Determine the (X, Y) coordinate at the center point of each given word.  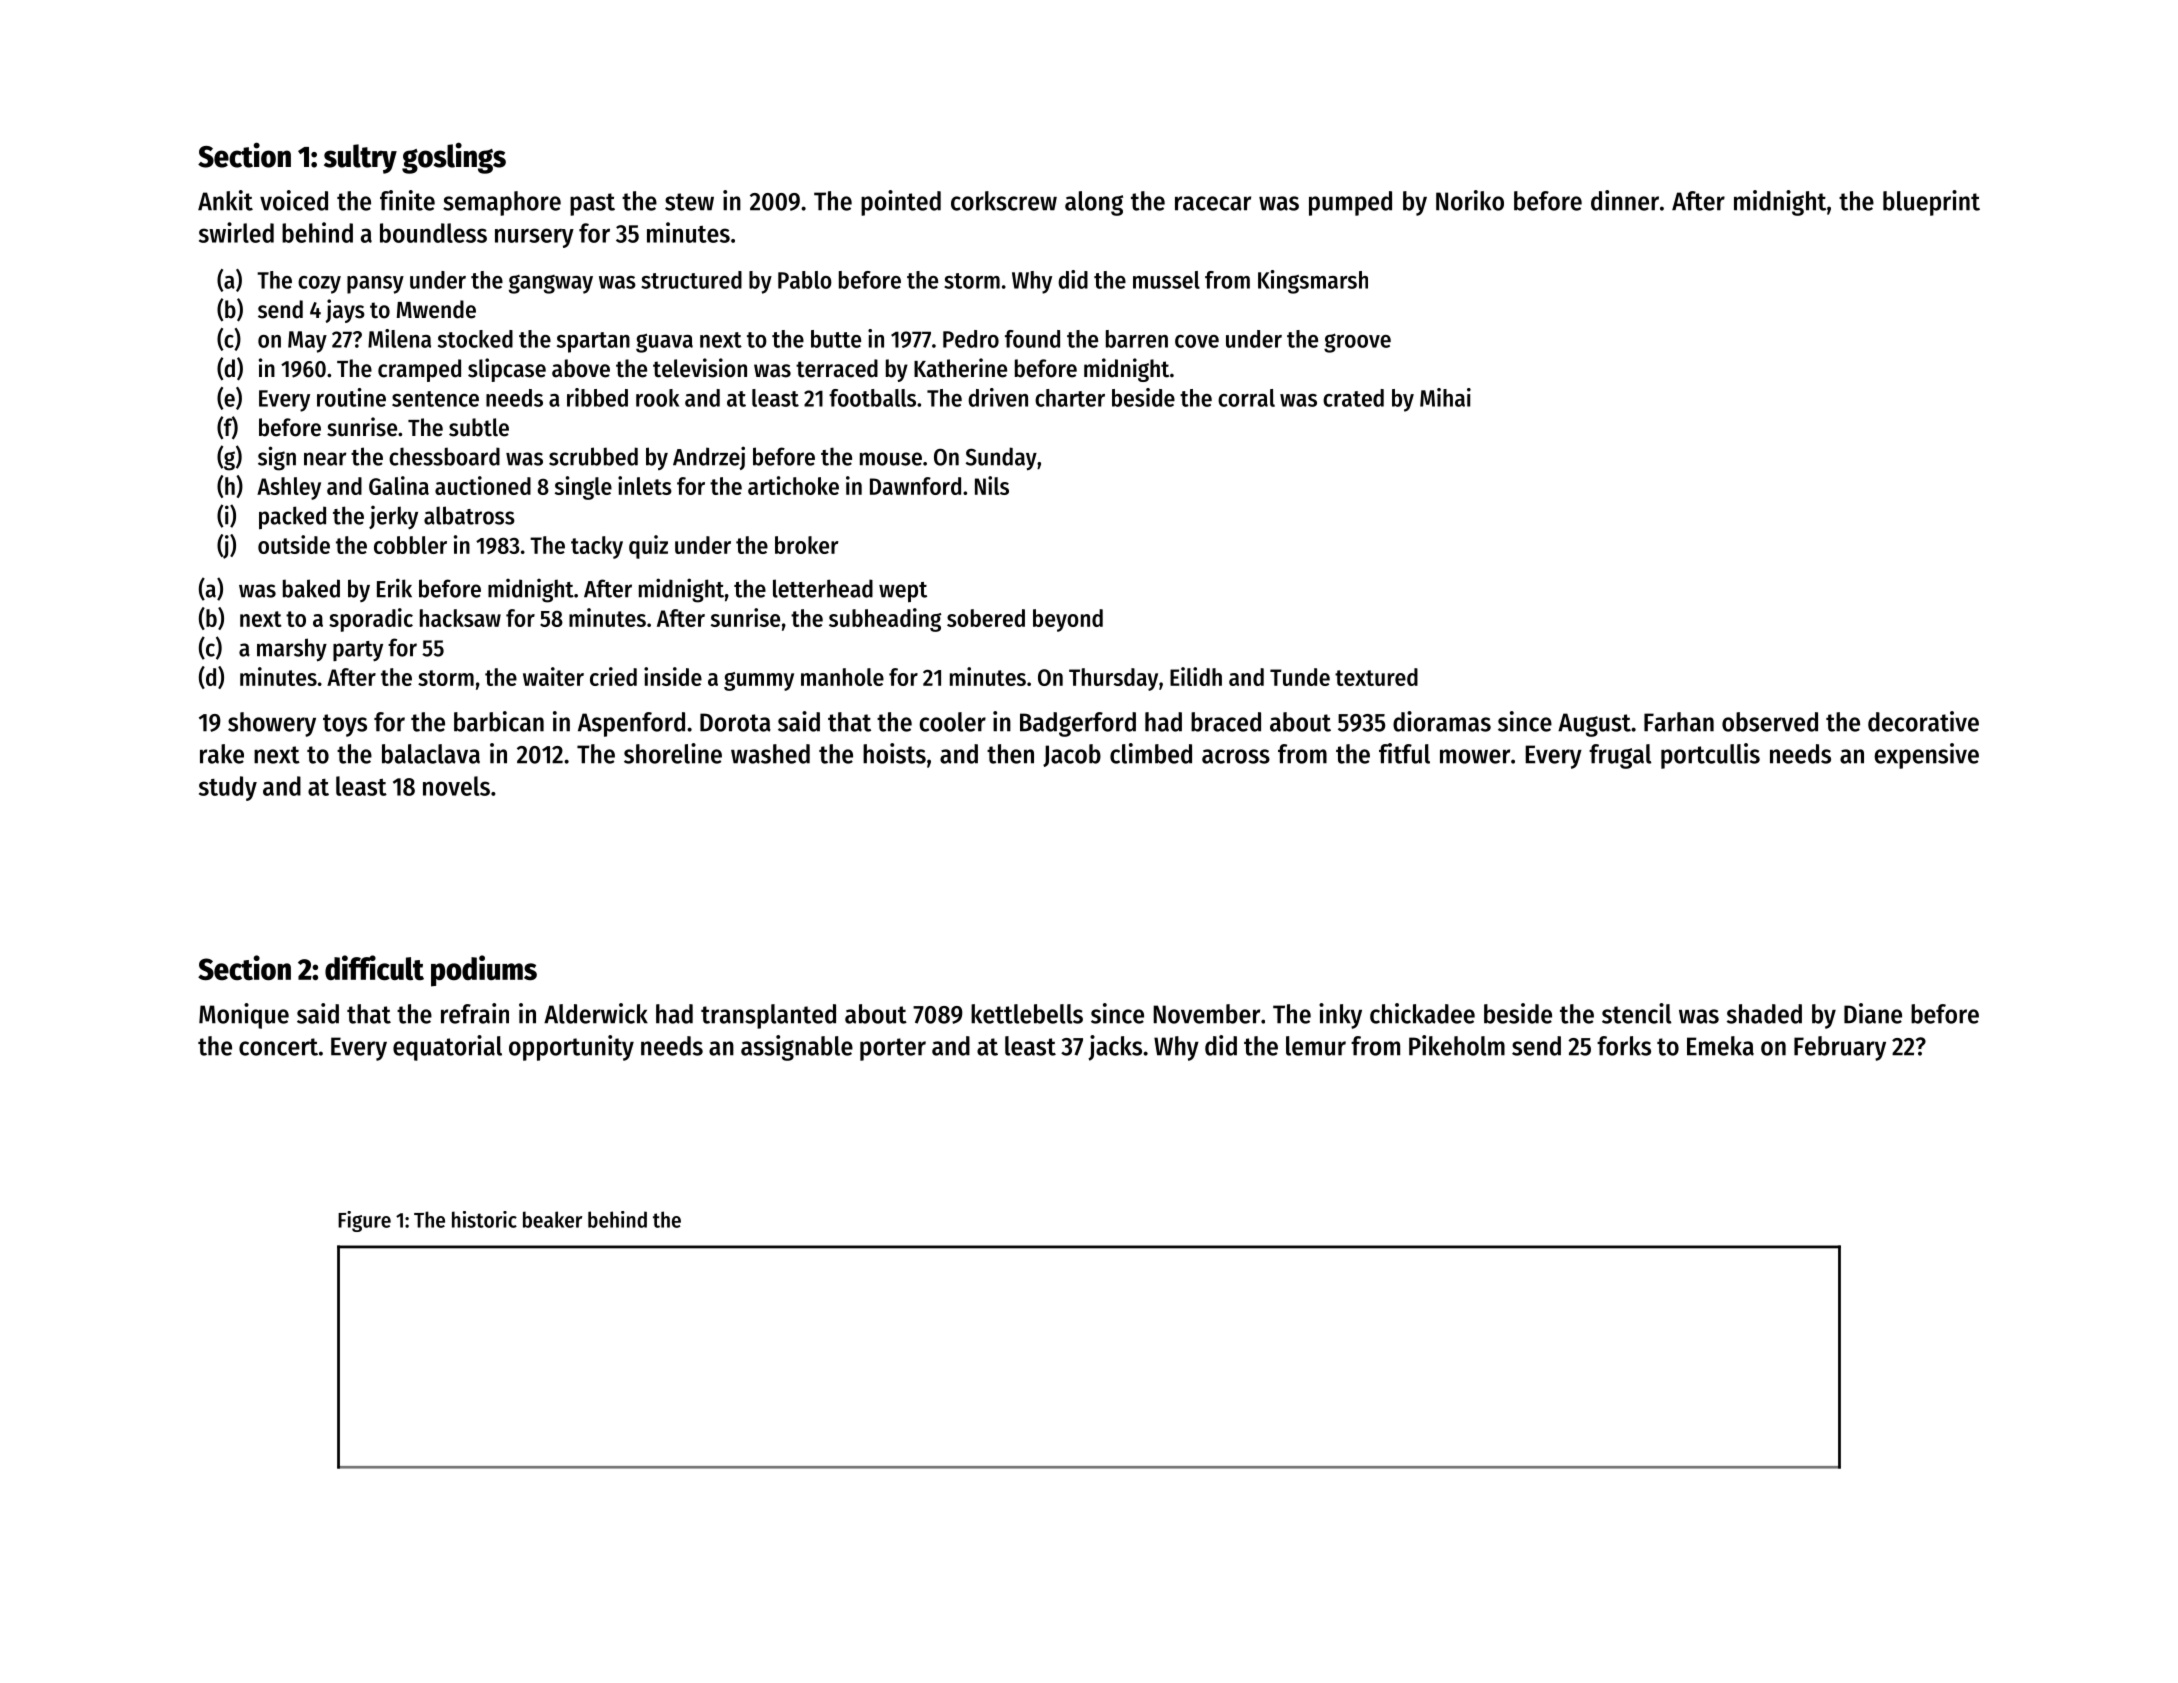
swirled (236, 232)
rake (222, 754)
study (228, 788)
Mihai (1445, 397)
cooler (952, 722)
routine (351, 397)
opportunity (571, 1048)
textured (1376, 677)
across (1236, 756)
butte (836, 339)
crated (1353, 398)
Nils (992, 485)
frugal (1620, 756)
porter (893, 1049)
